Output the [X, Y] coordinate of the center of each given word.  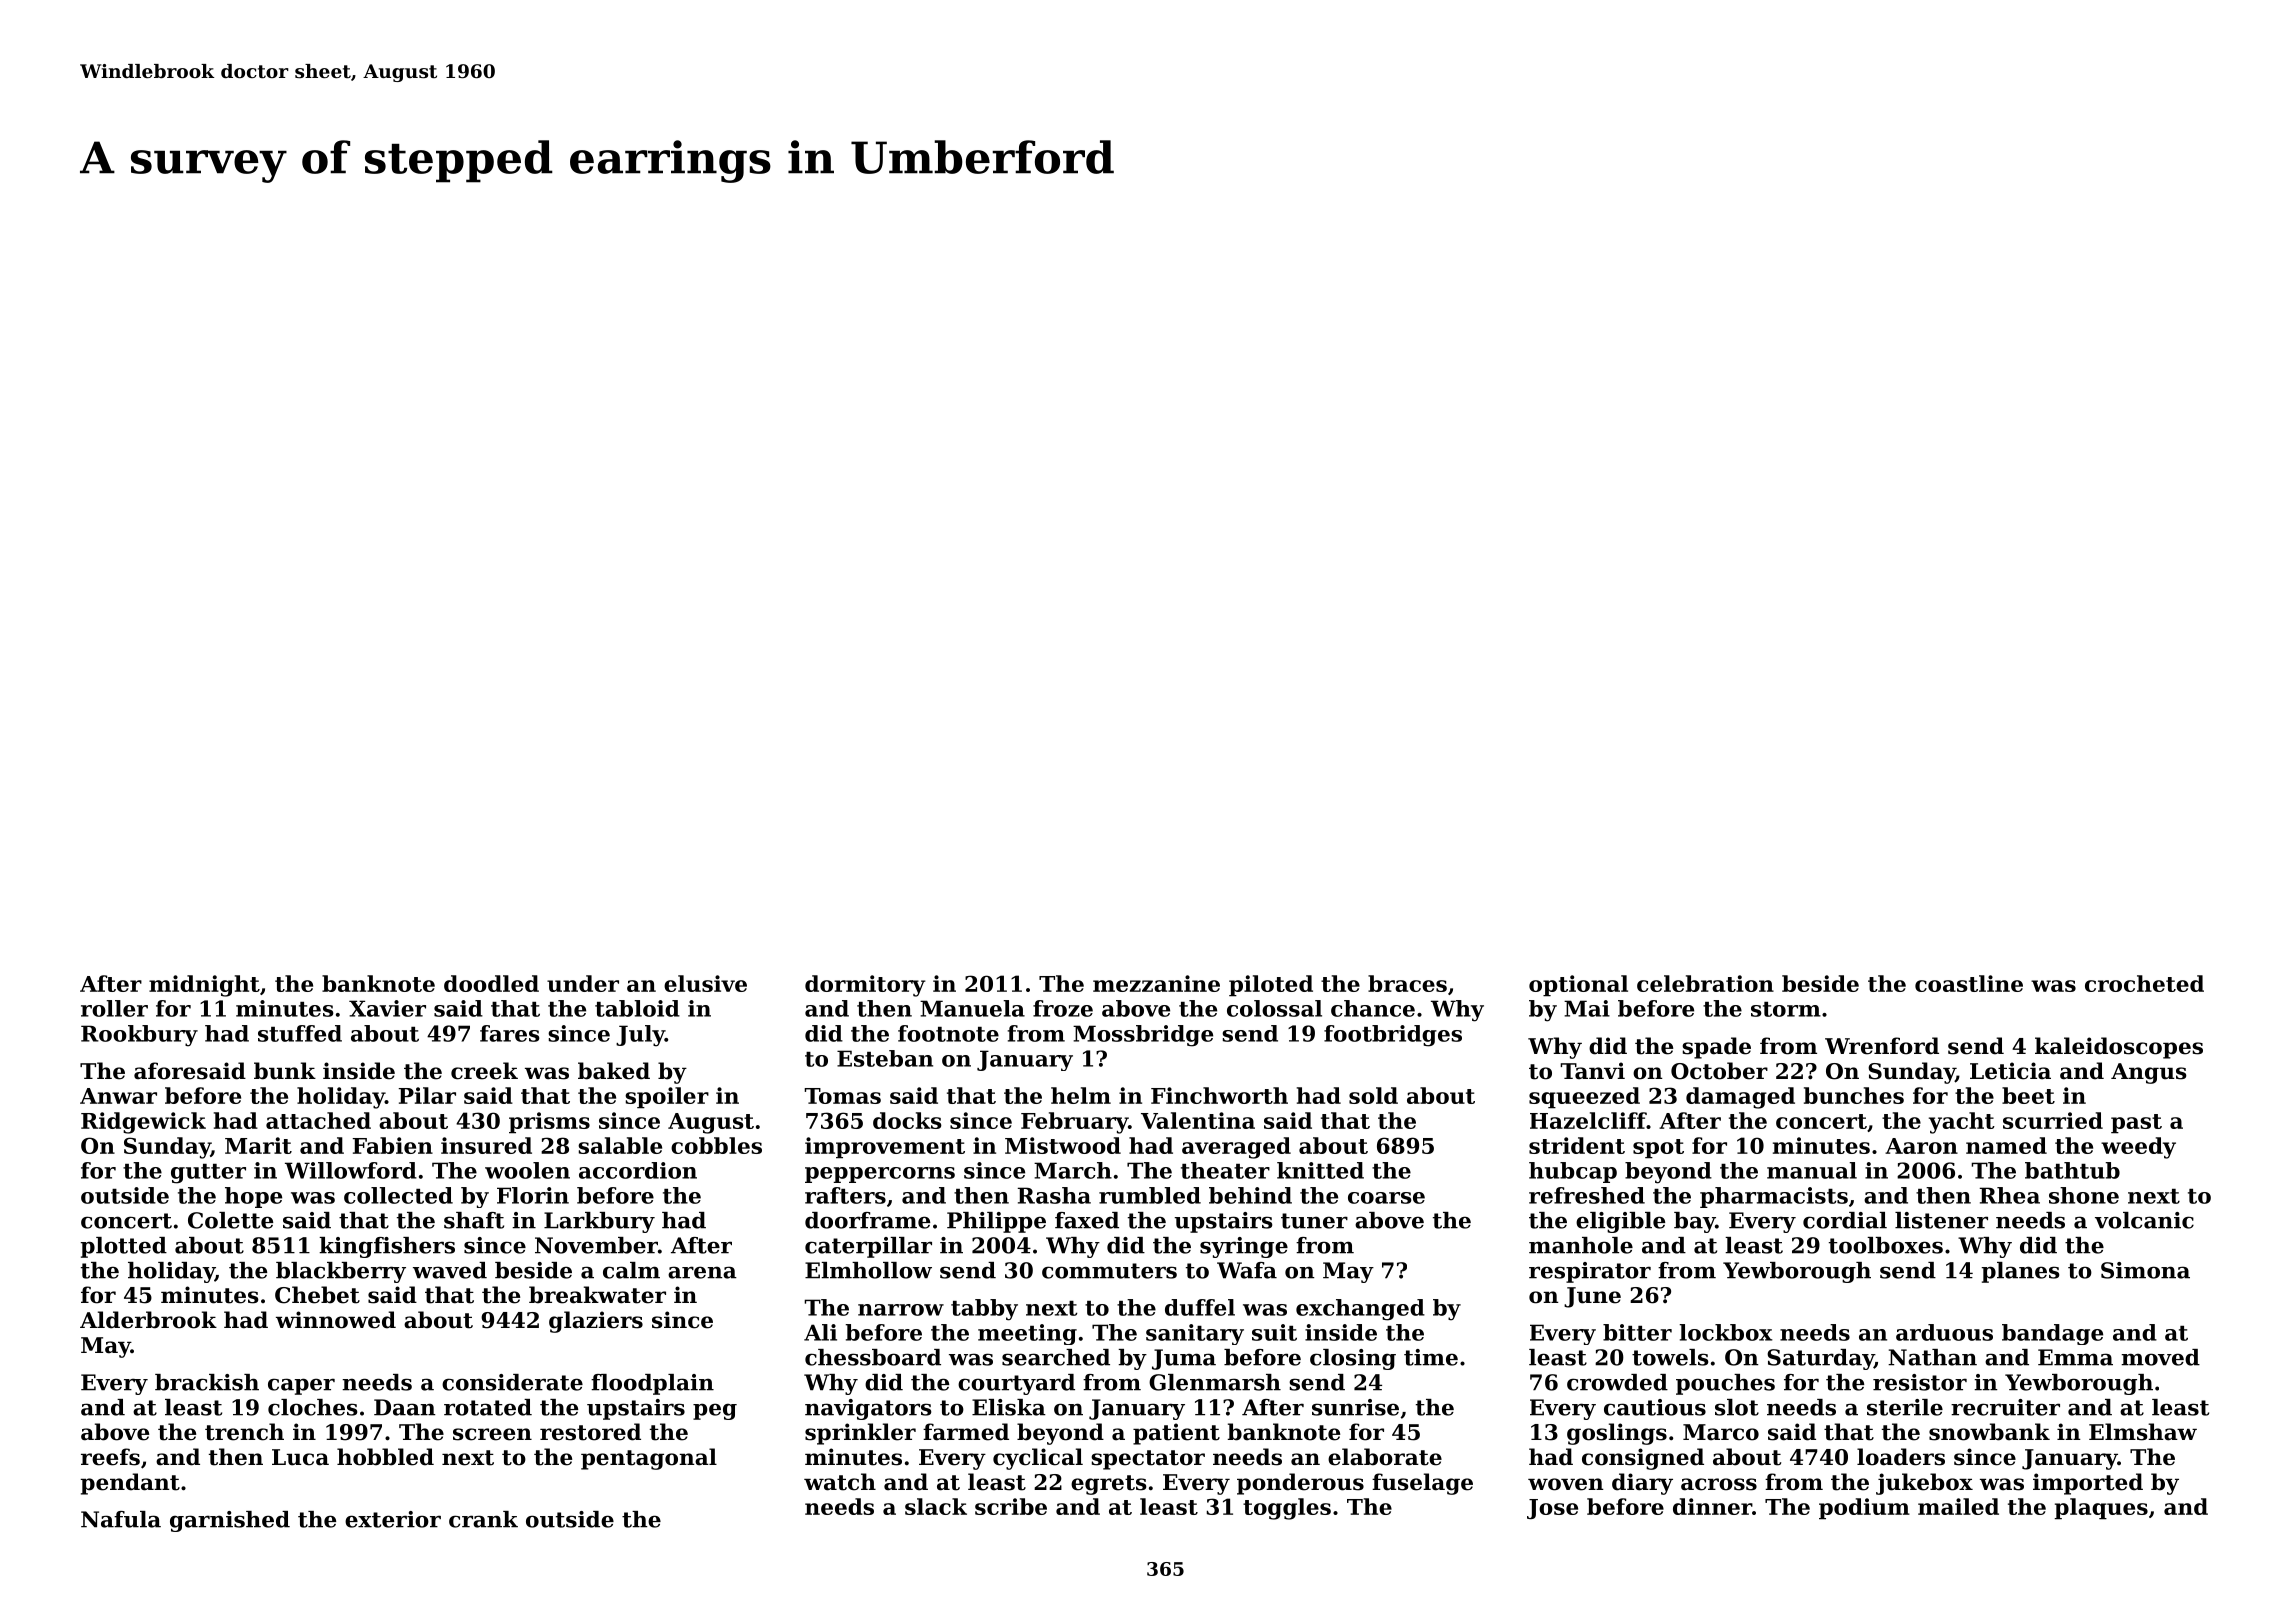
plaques [2101, 1509]
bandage [2052, 1334]
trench [244, 1432]
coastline [1969, 983]
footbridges [1393, 1036]
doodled [491, 983]
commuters [1109, 1271]
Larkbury [599, 1222]
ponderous [1300, 1484]
